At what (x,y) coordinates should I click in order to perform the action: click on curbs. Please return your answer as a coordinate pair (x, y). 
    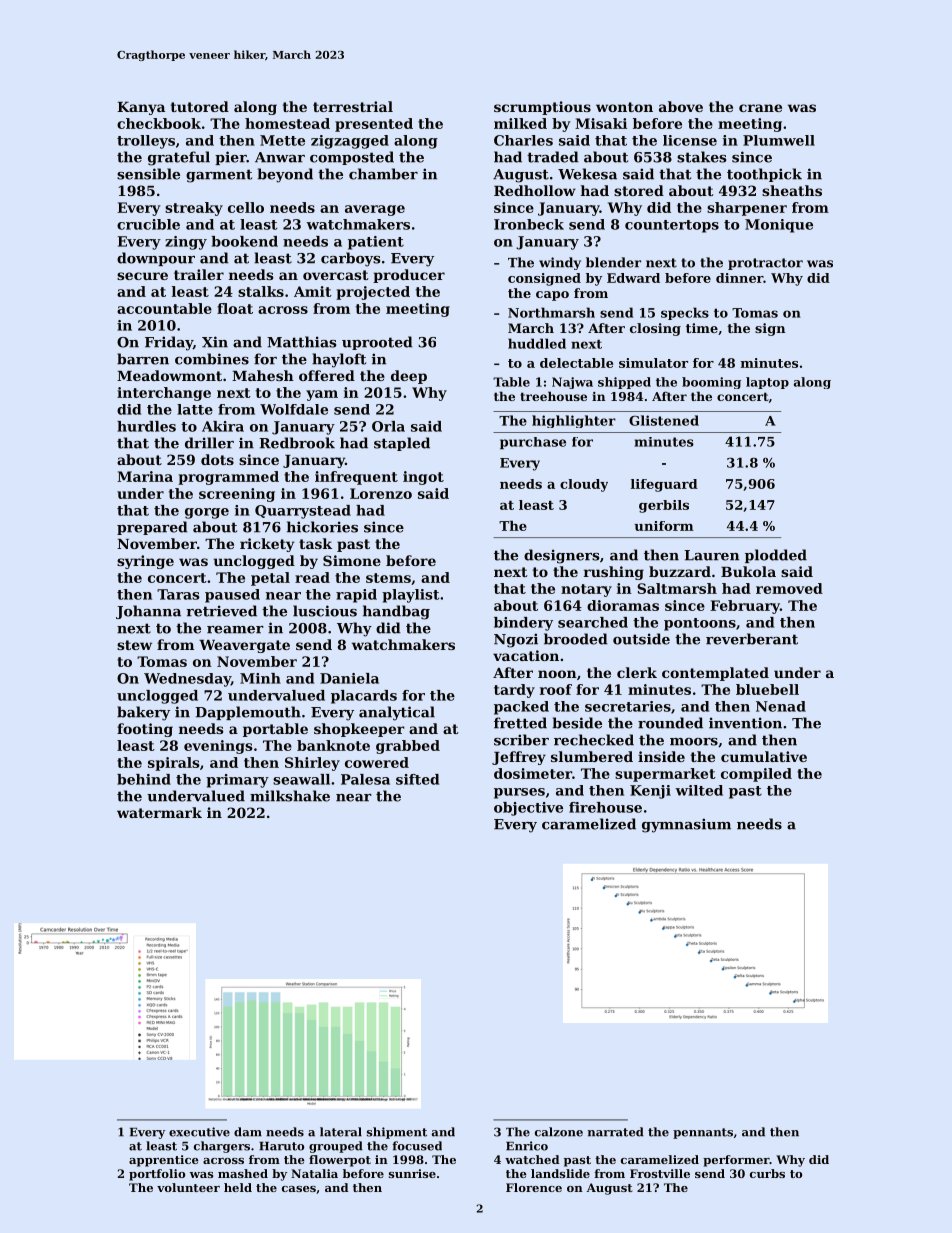
    Looking at the image, I should click on (767, 1173).
